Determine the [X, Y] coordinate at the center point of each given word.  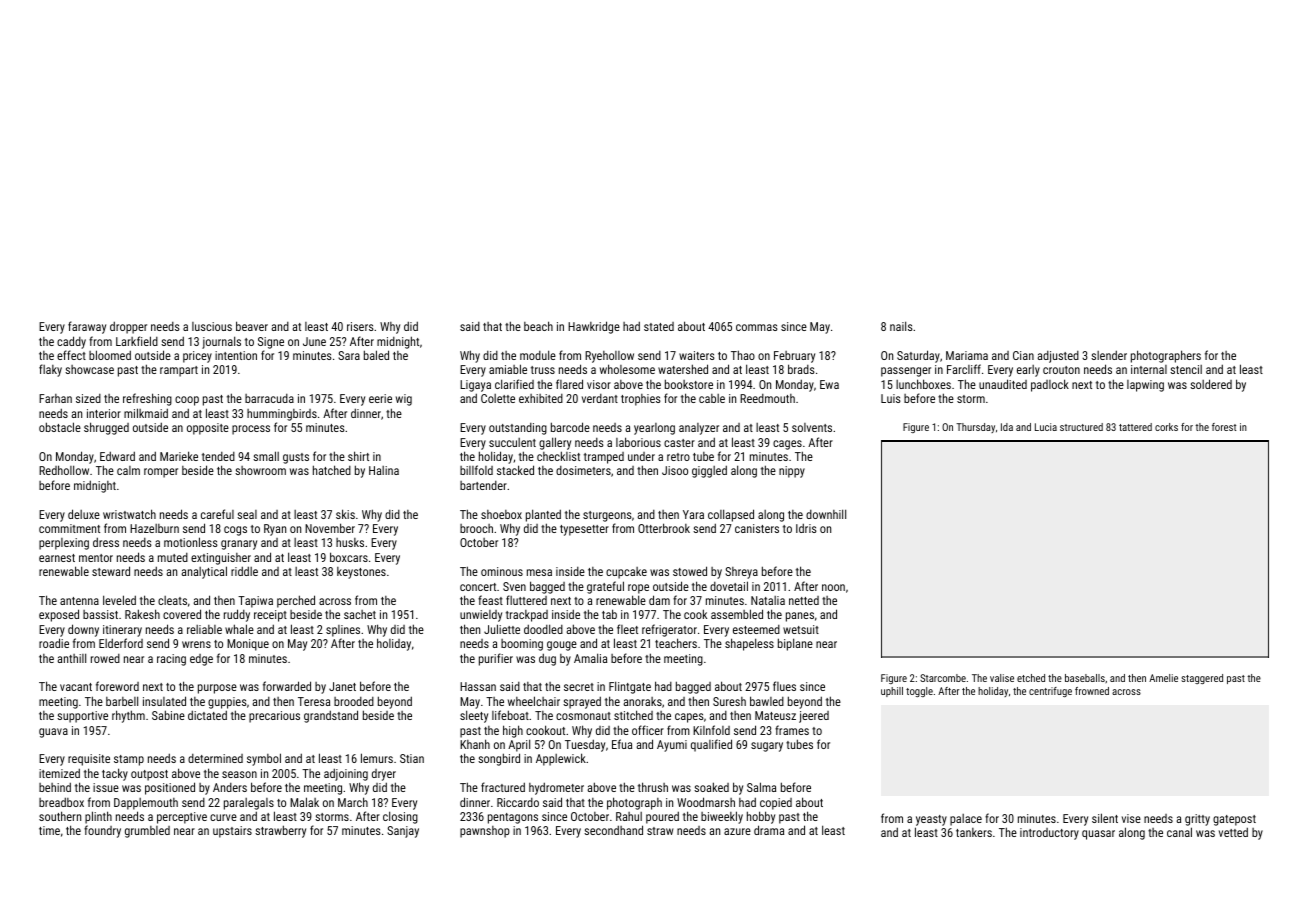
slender [1109, 355]
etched [1031, 678]
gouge [562, 646]
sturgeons [607, 516]
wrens [196, 644]
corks [1166, 427]
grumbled [147, 832]
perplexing [64, 544]
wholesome [627, 369]
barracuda [269, 398]
